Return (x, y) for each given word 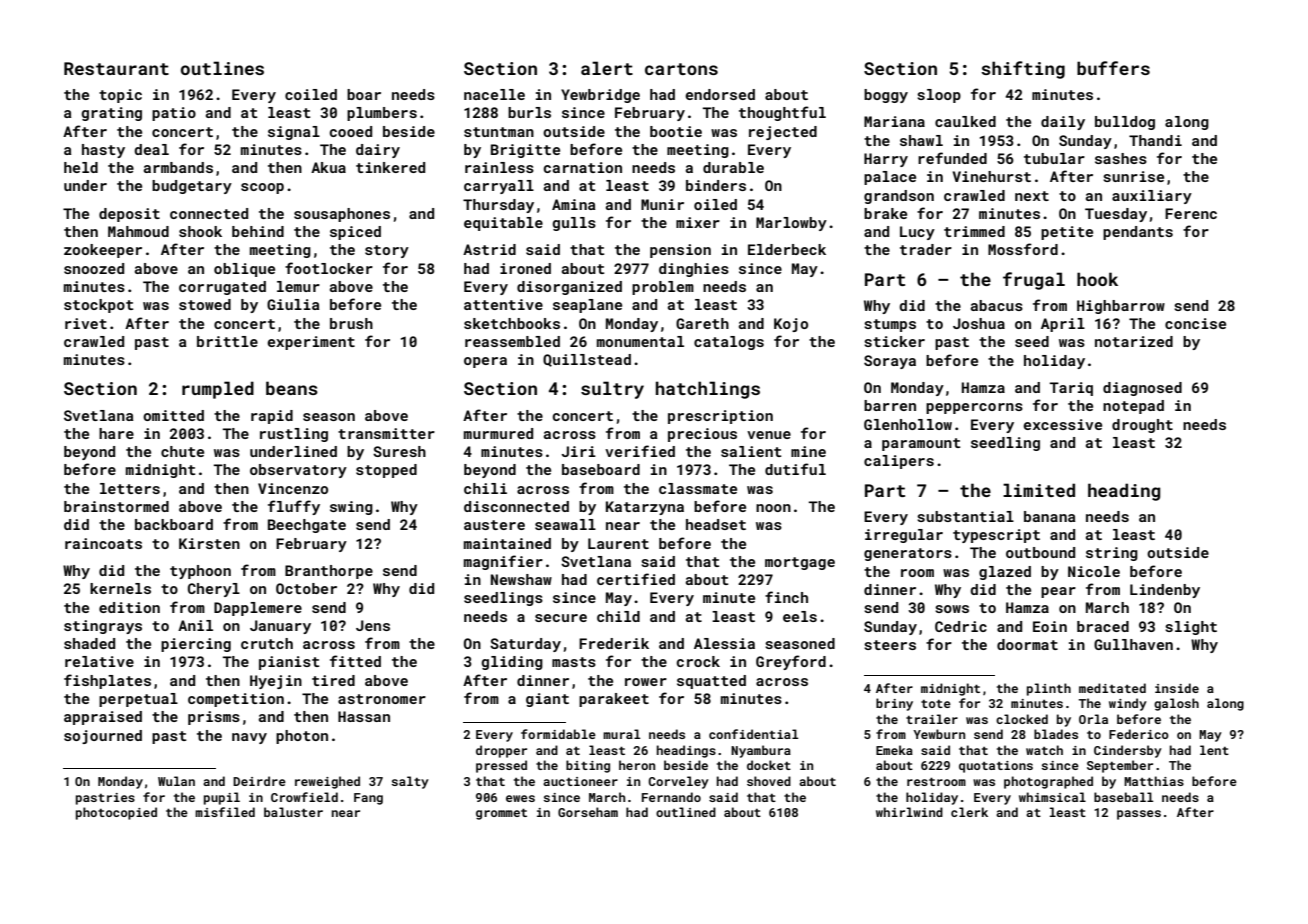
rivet (86, 323)
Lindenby (1165, 591)
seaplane (587, 306)
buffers (1113, 68)
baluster (293, 812)
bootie (676, 131)
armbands (178, 167)
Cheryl (214, 590)
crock (698, 661)
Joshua (979, 323)
